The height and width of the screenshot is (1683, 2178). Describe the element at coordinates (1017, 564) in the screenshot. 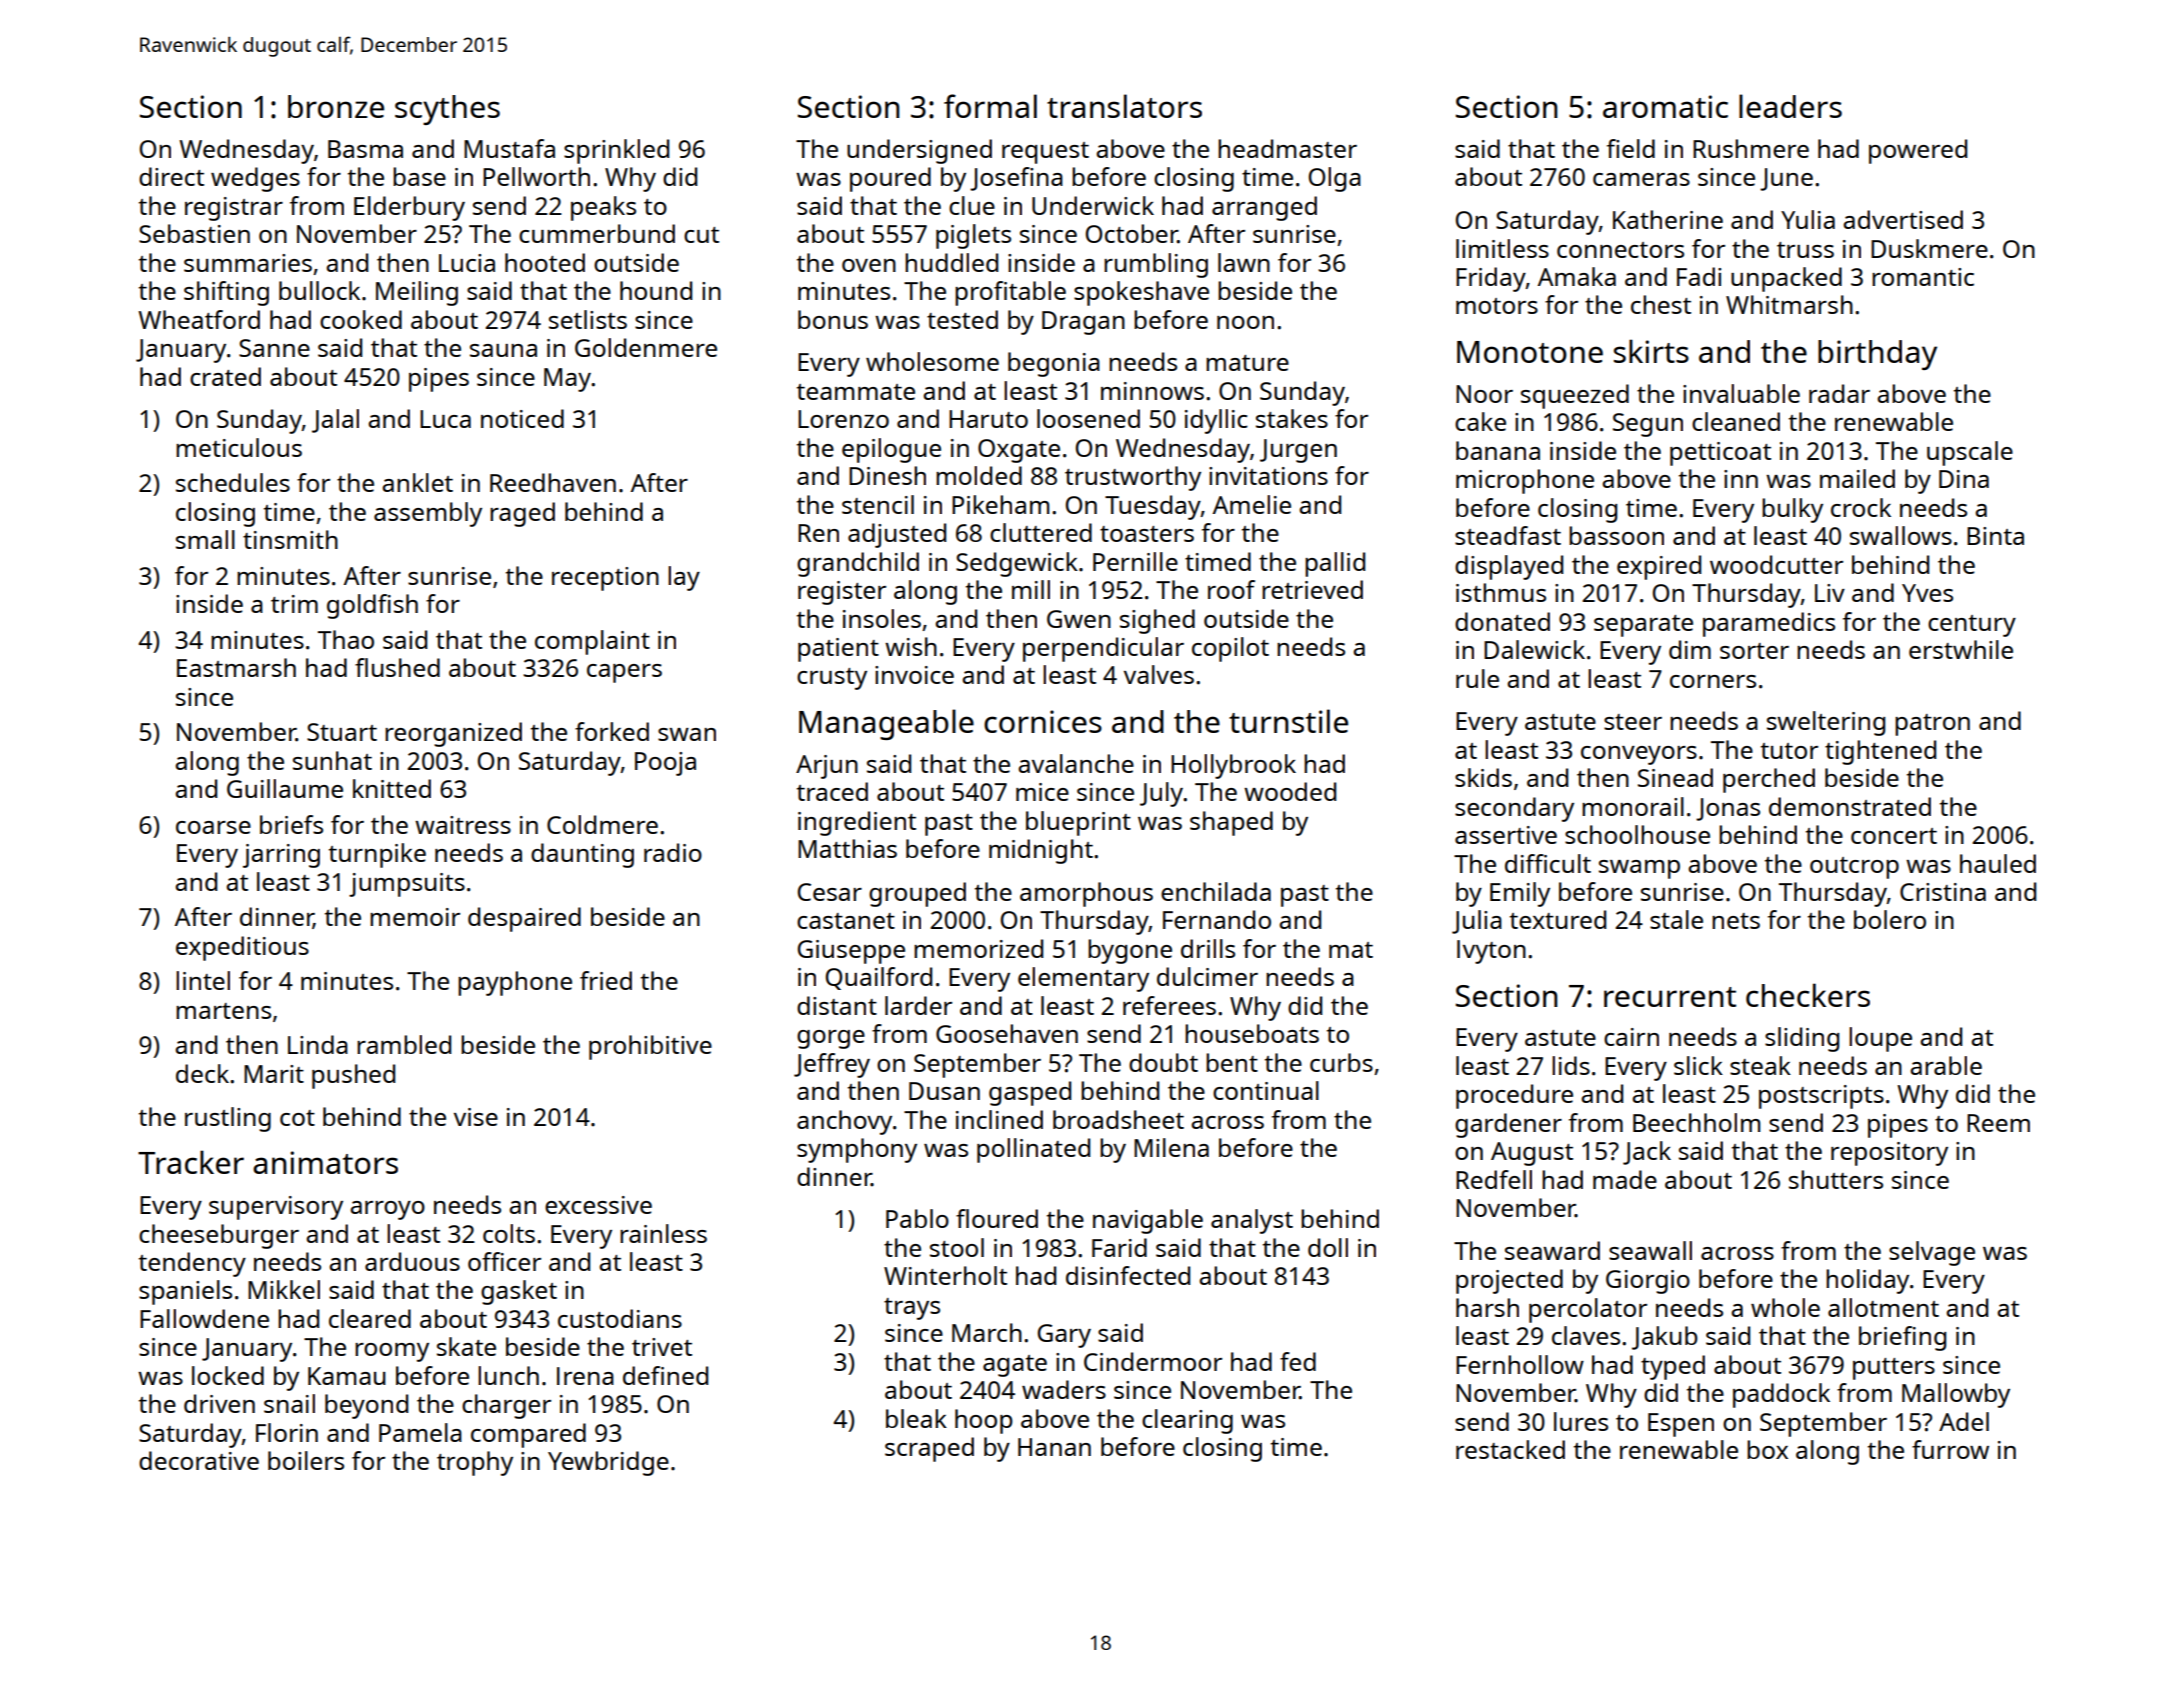

I see `Sedgewick` at that location.
